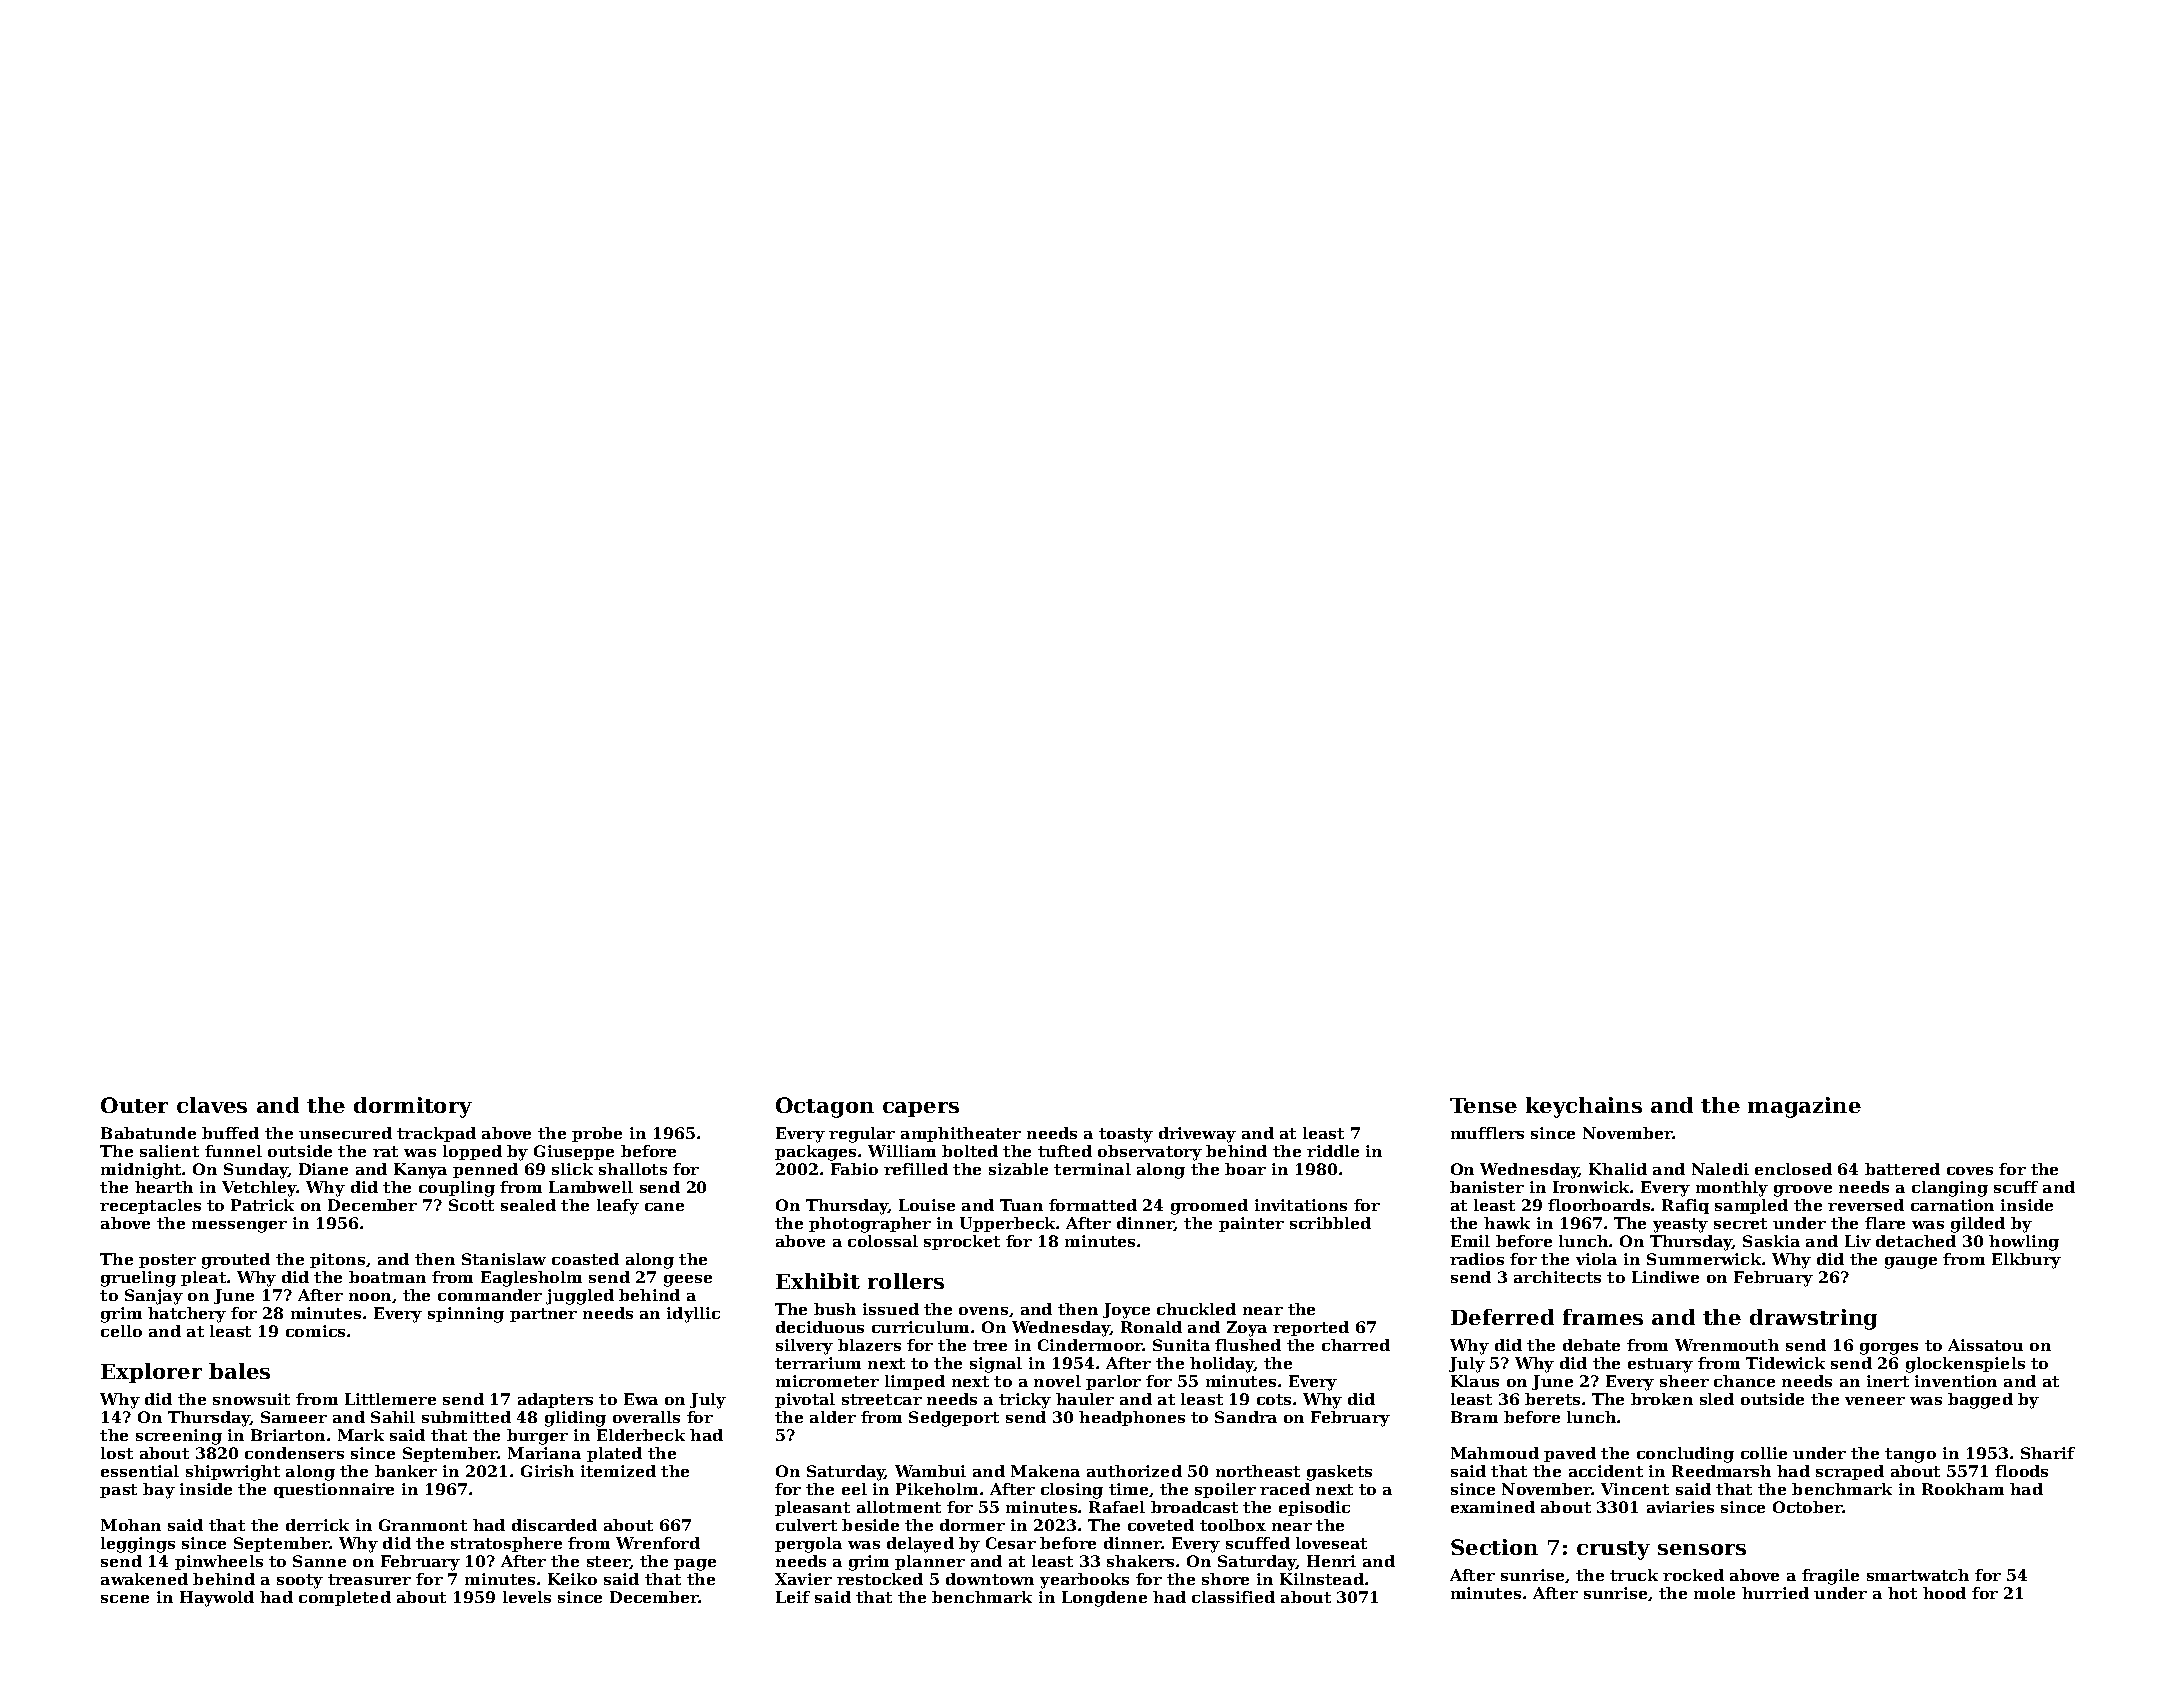 The width and height of the screenshot is (2178, 1683). What do you see at coordinates (555, 1400) in the screenshot?
I see `adapters` at bounding box center [555, 1400].
